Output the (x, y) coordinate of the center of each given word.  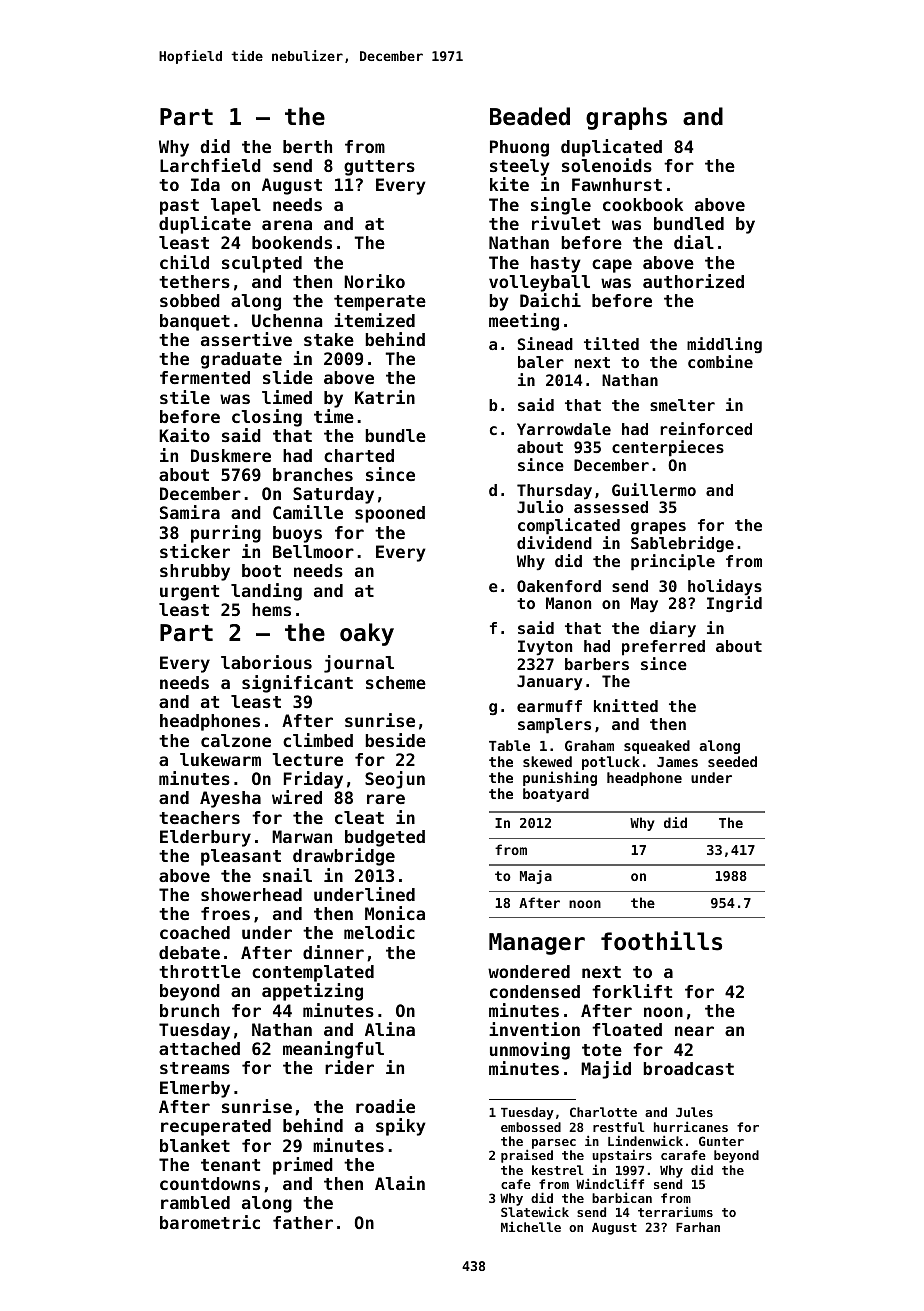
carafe (683, 1155)
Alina (390, 1029)
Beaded (530, 116)
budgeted (385, 838)
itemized (374, 320)
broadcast (688, 1068)
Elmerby (195, 1089)
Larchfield (210, 165)
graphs (626, 118)
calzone (236, 740)
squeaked (657, 747)
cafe (516, 1184)
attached (199, 1048)
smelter (682, 405)
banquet (195, 322)
